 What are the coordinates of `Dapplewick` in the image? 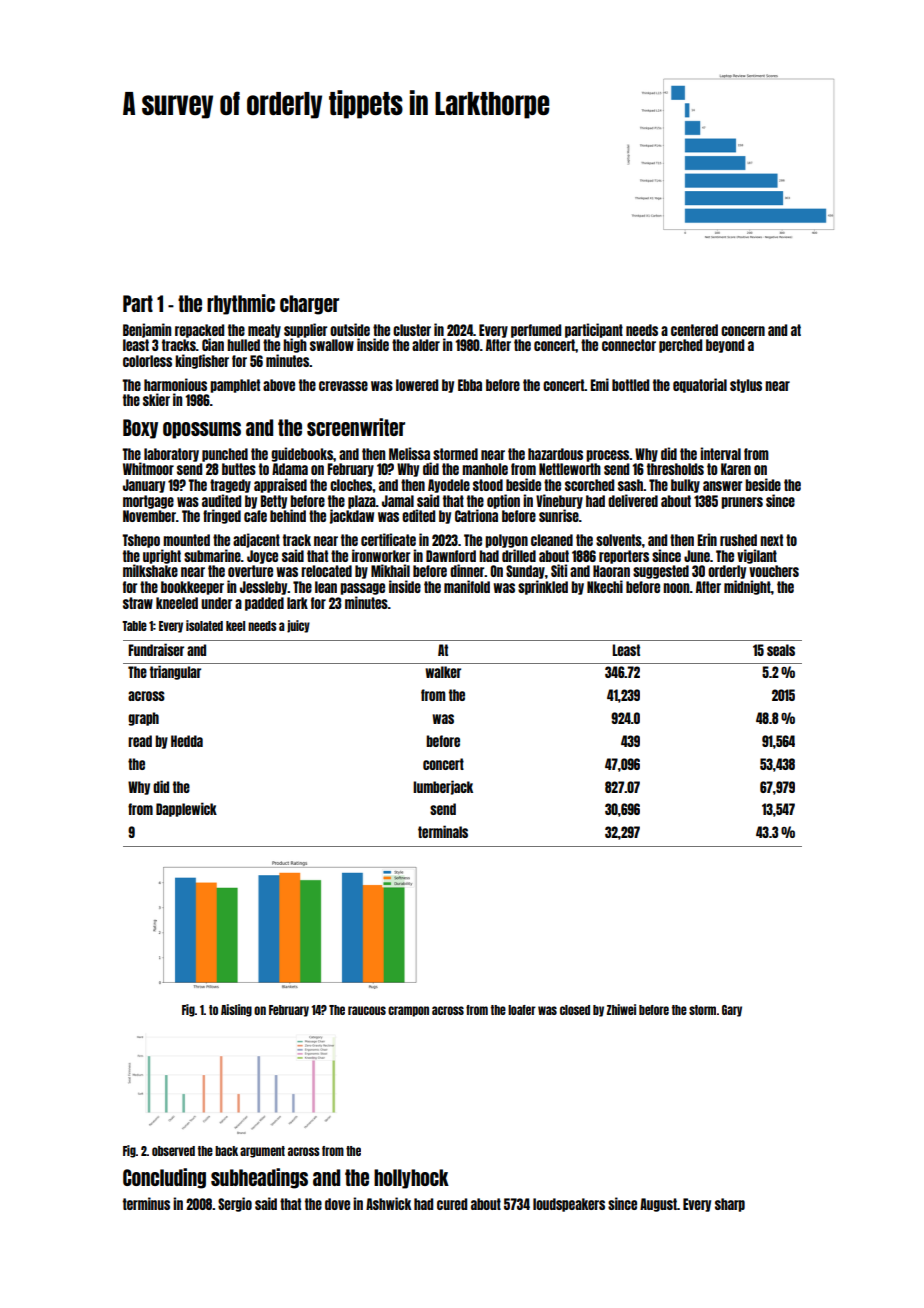 It's located at (186, 809).
